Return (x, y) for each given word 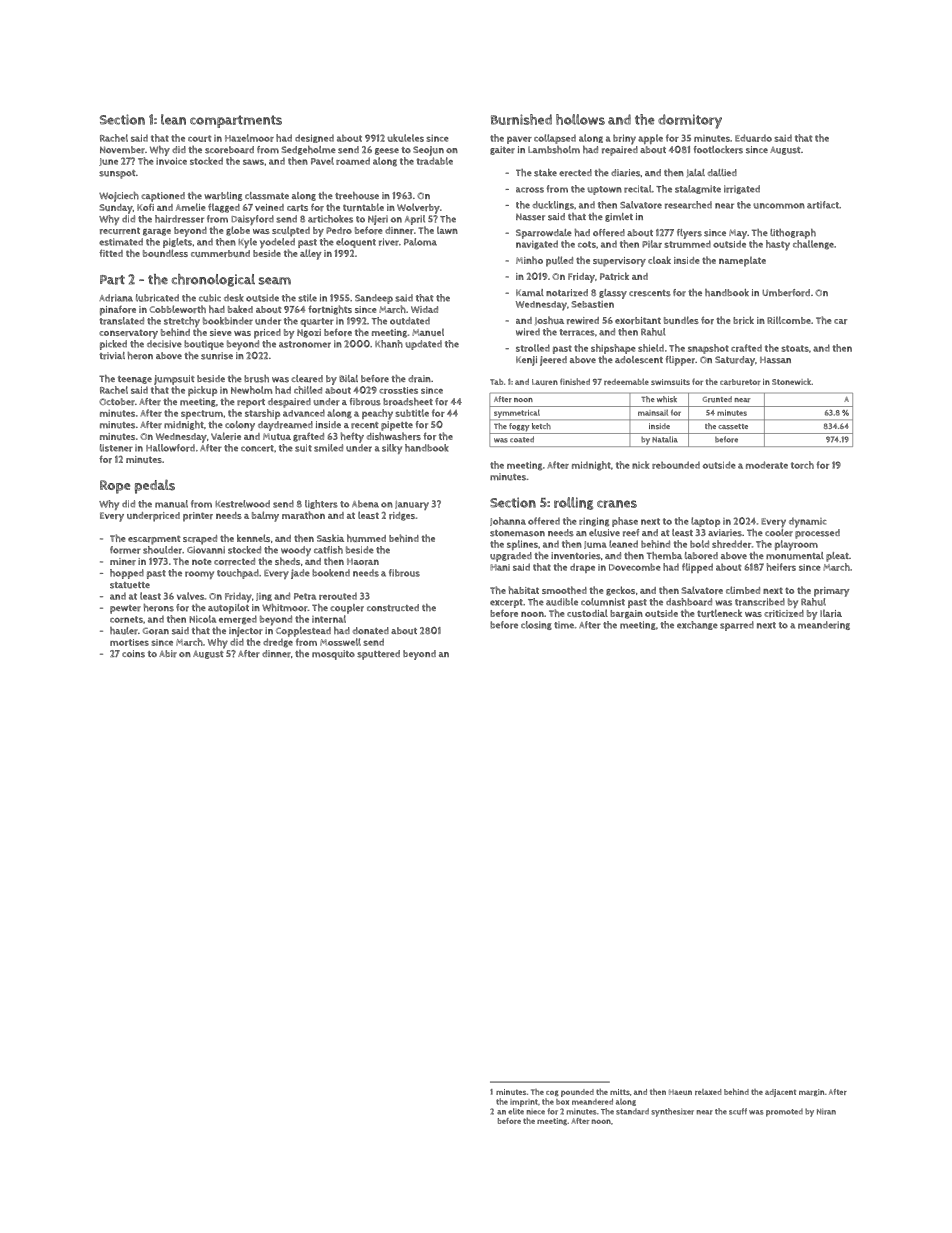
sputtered (378, 655)
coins (133, 654)
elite (516, 1111)
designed (314, 138)
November (122, 150)
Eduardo (753, 138)
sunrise (217, 356)
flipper (680, 361)
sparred (737, 626)
